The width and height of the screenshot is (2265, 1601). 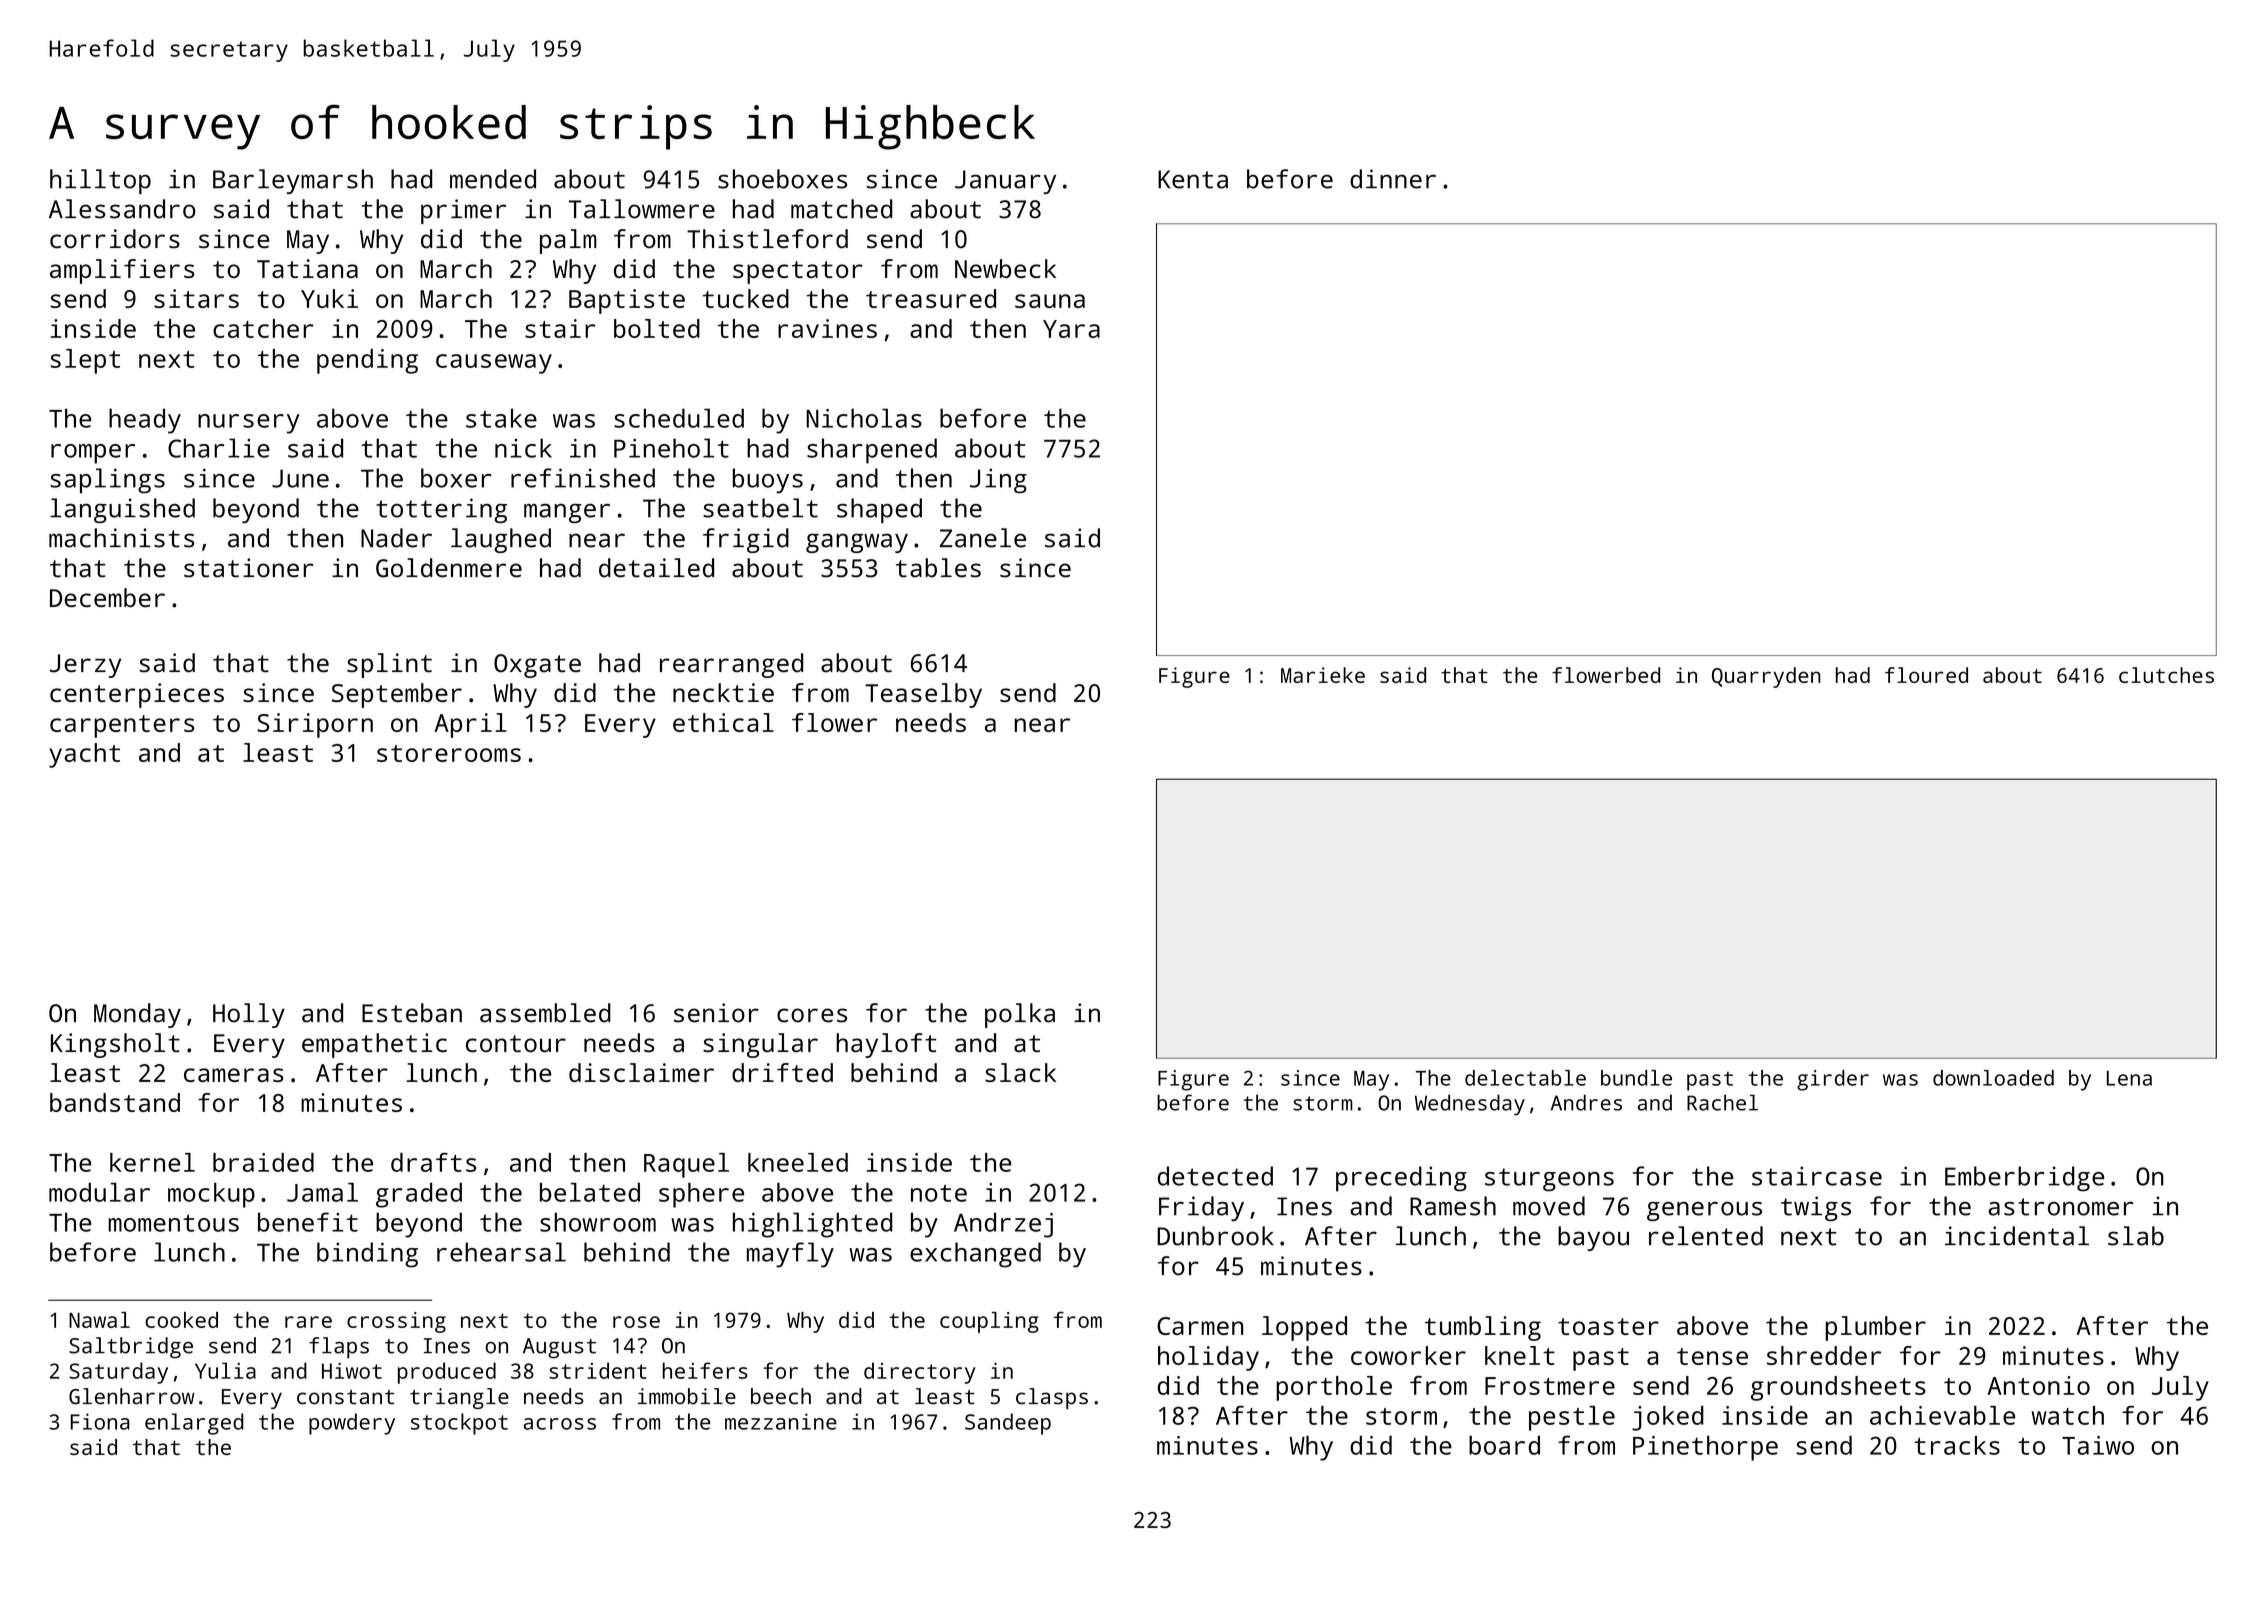 What do you see at coordinates (938, 568) in the screenshot?
I see `tables` at bounding box center [938, 568].
